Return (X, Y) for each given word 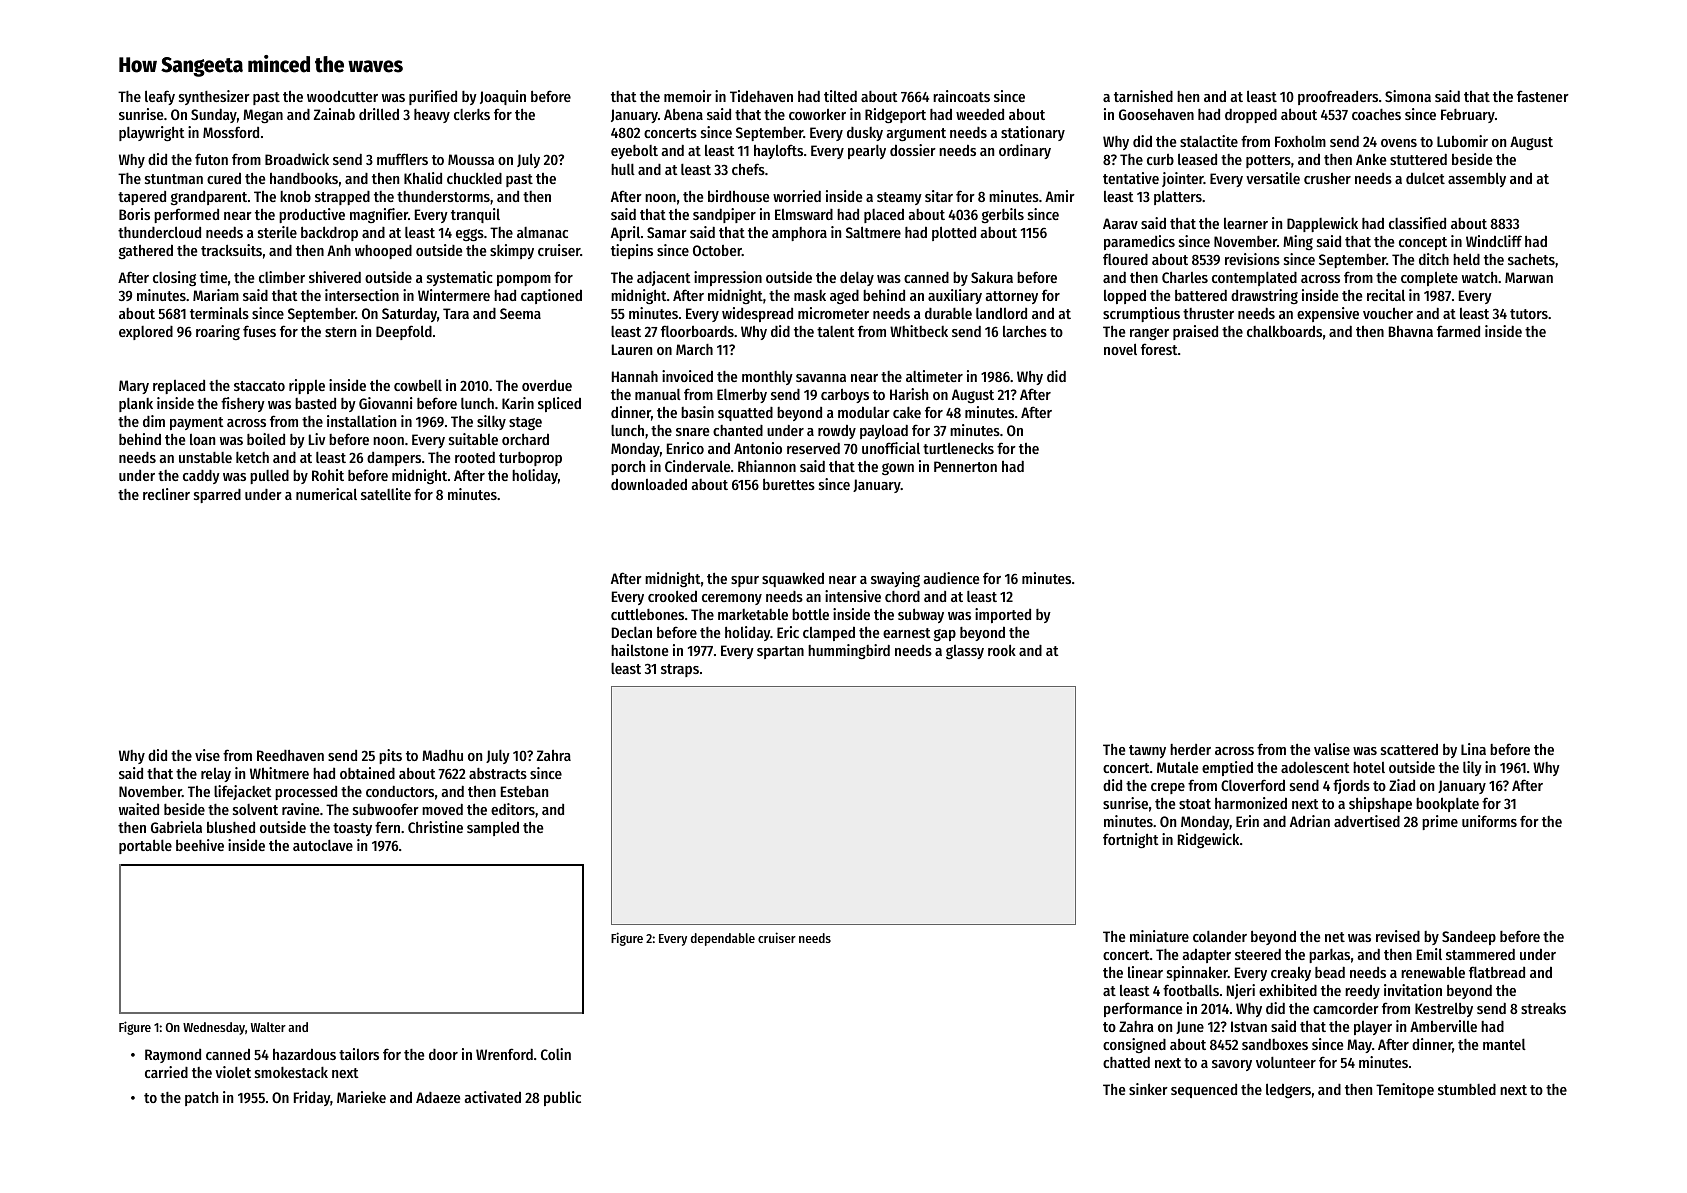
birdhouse (738, 196)
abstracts (498, 773)
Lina (1473, 749)
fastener (1543, 96)
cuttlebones (647, 614)
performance (1143, 1009)
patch (201, 1099)
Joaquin (503, 97)
